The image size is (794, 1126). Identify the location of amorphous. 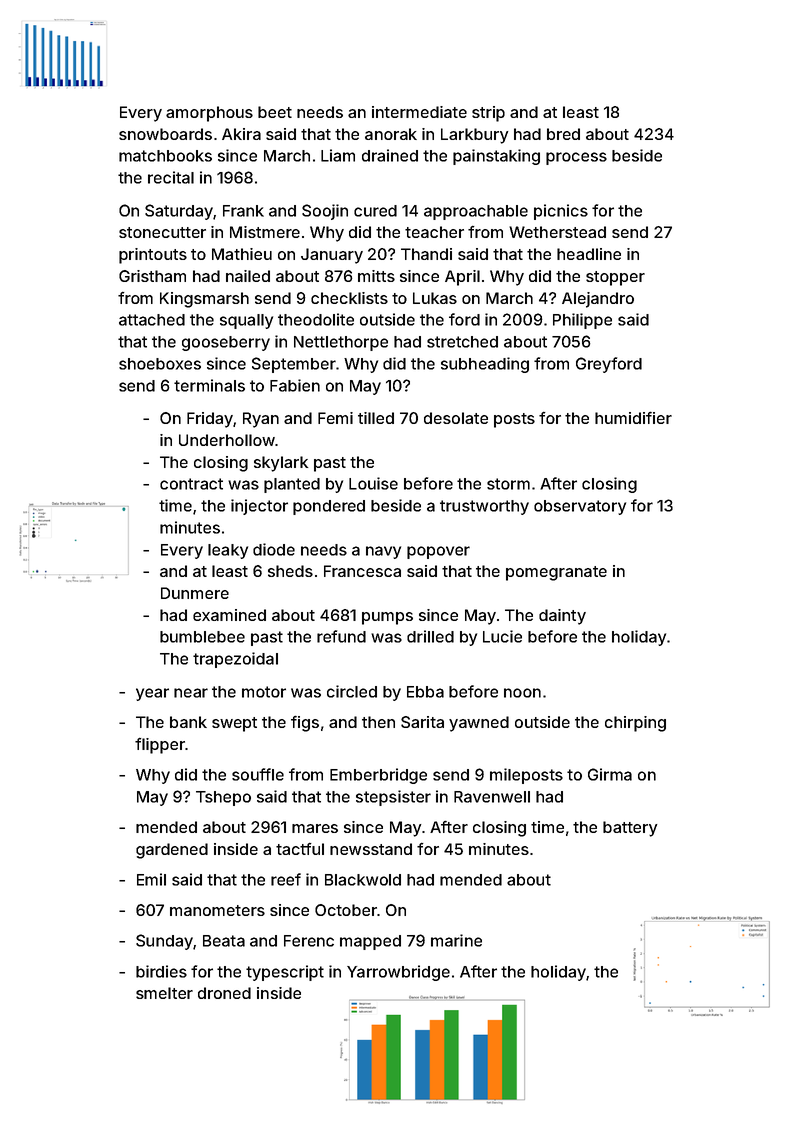
(209, 114).
